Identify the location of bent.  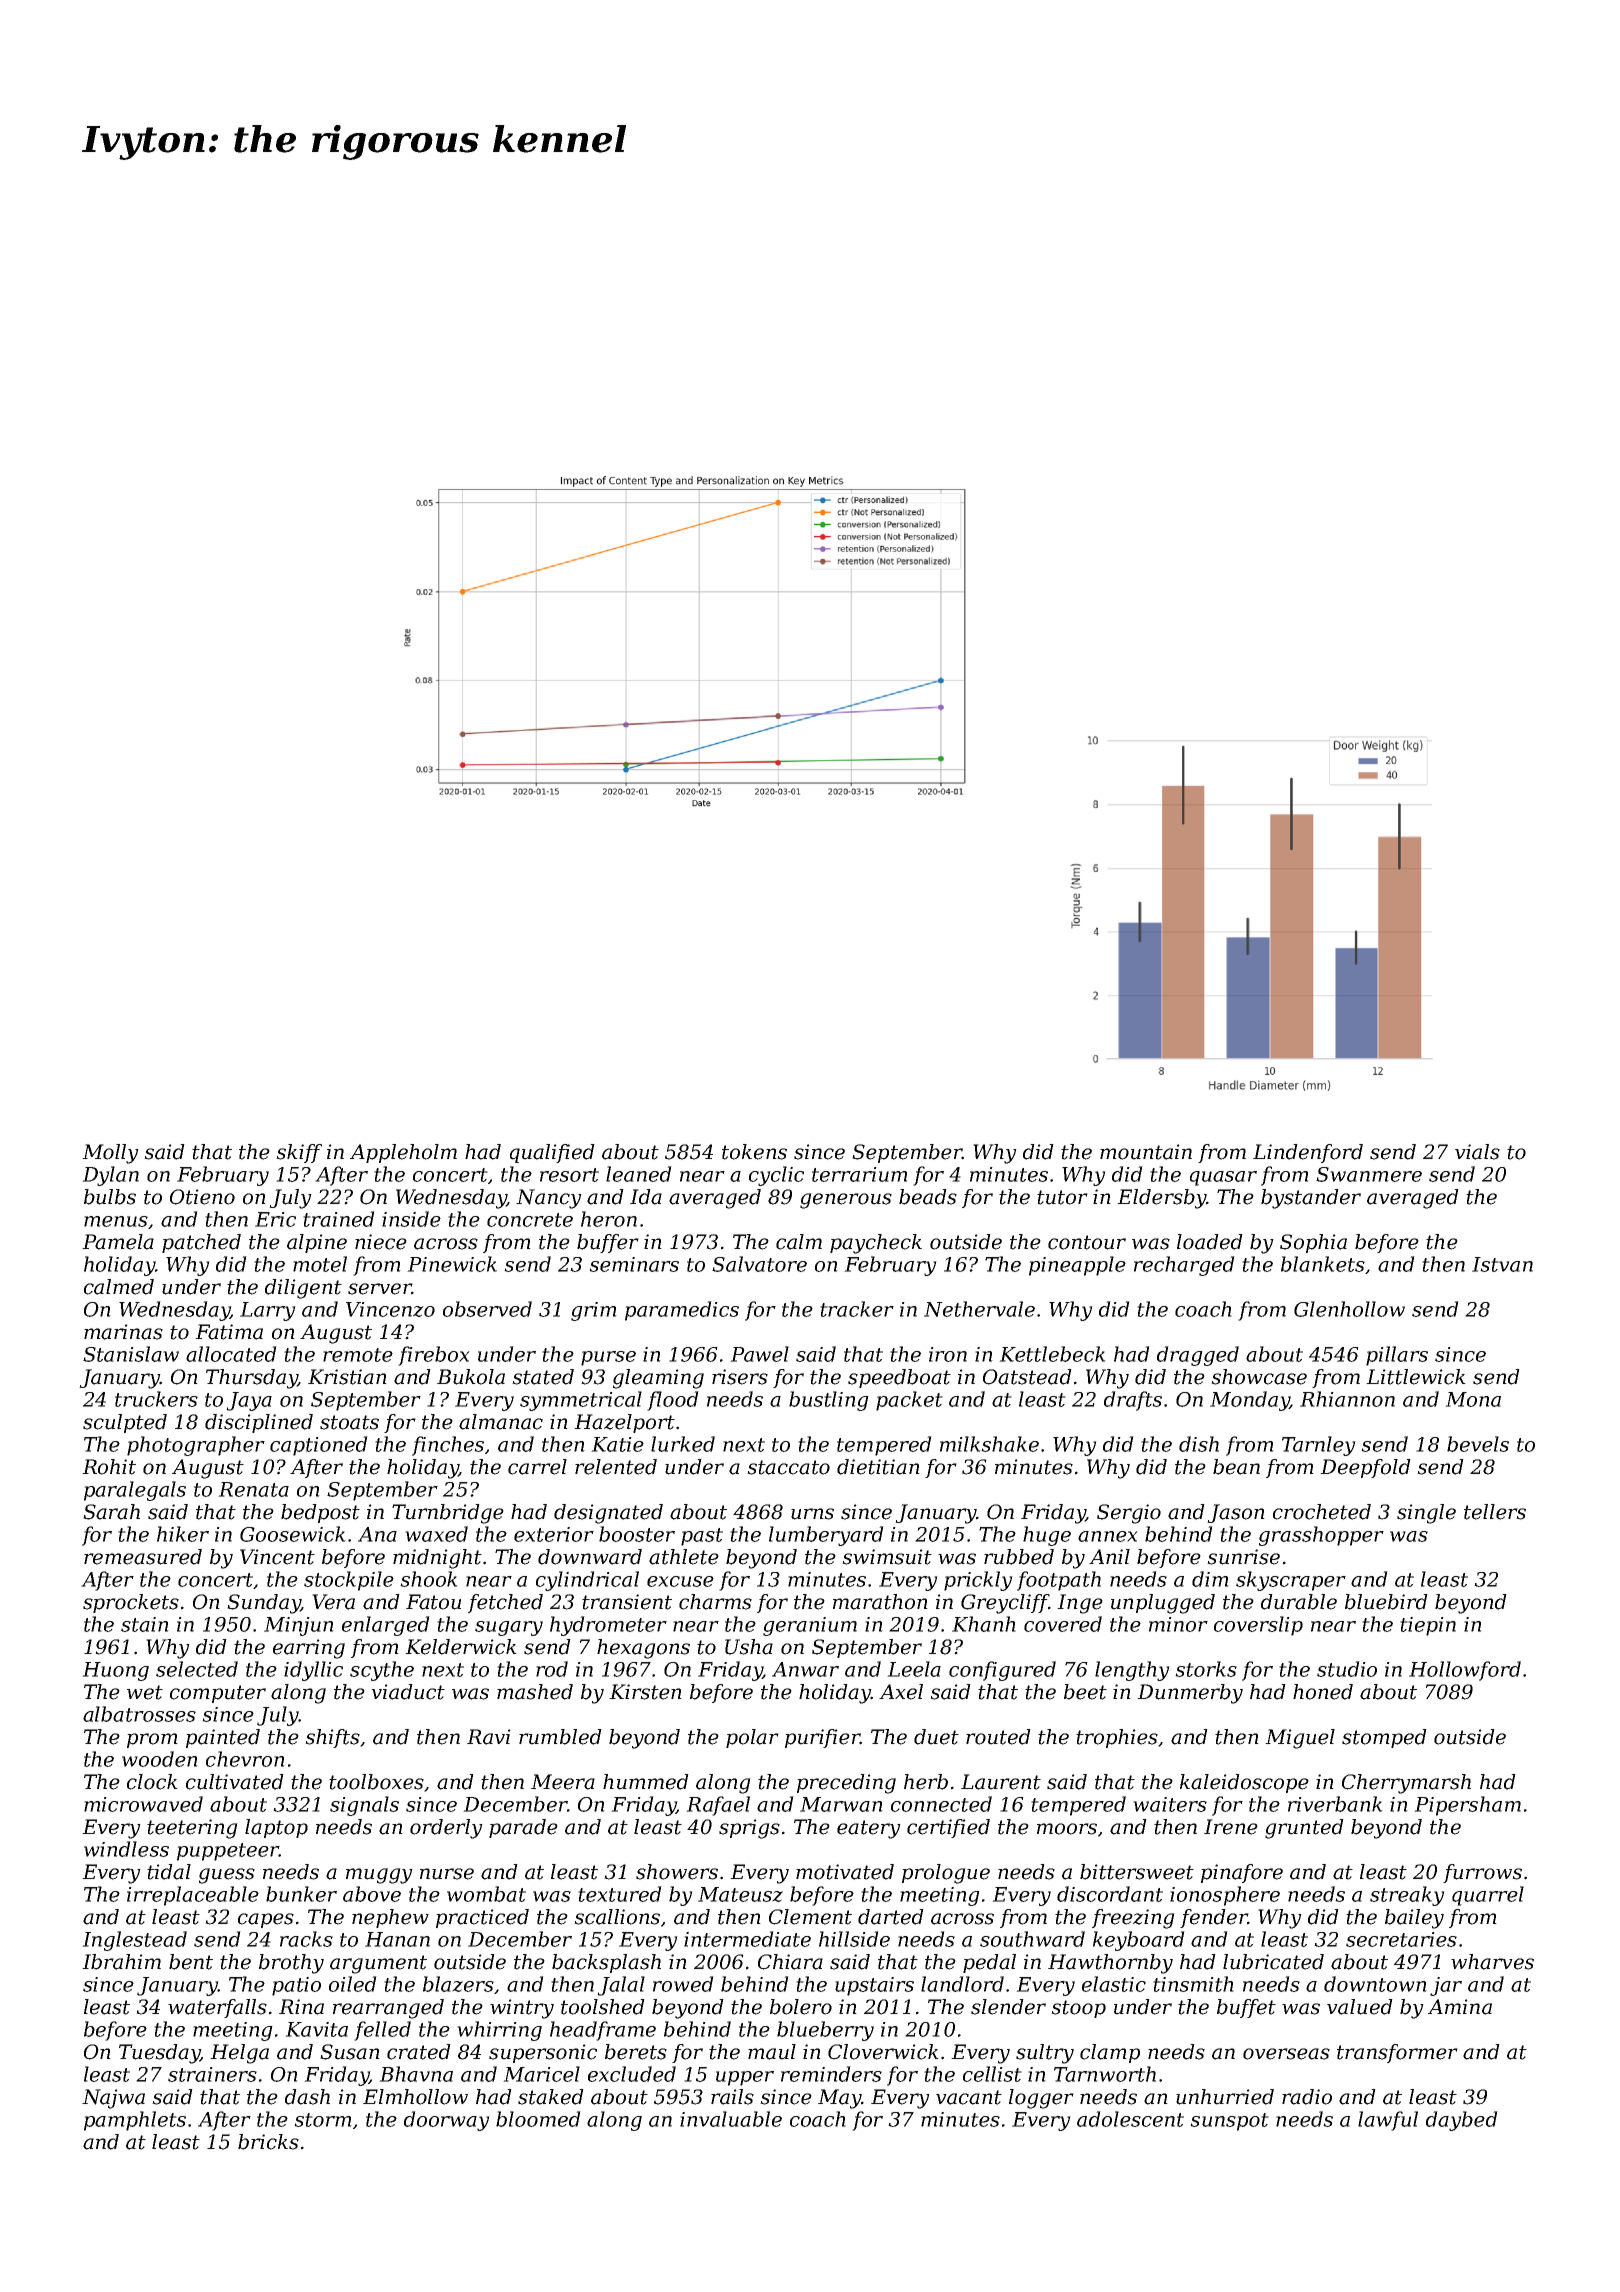
(191, 1962).
